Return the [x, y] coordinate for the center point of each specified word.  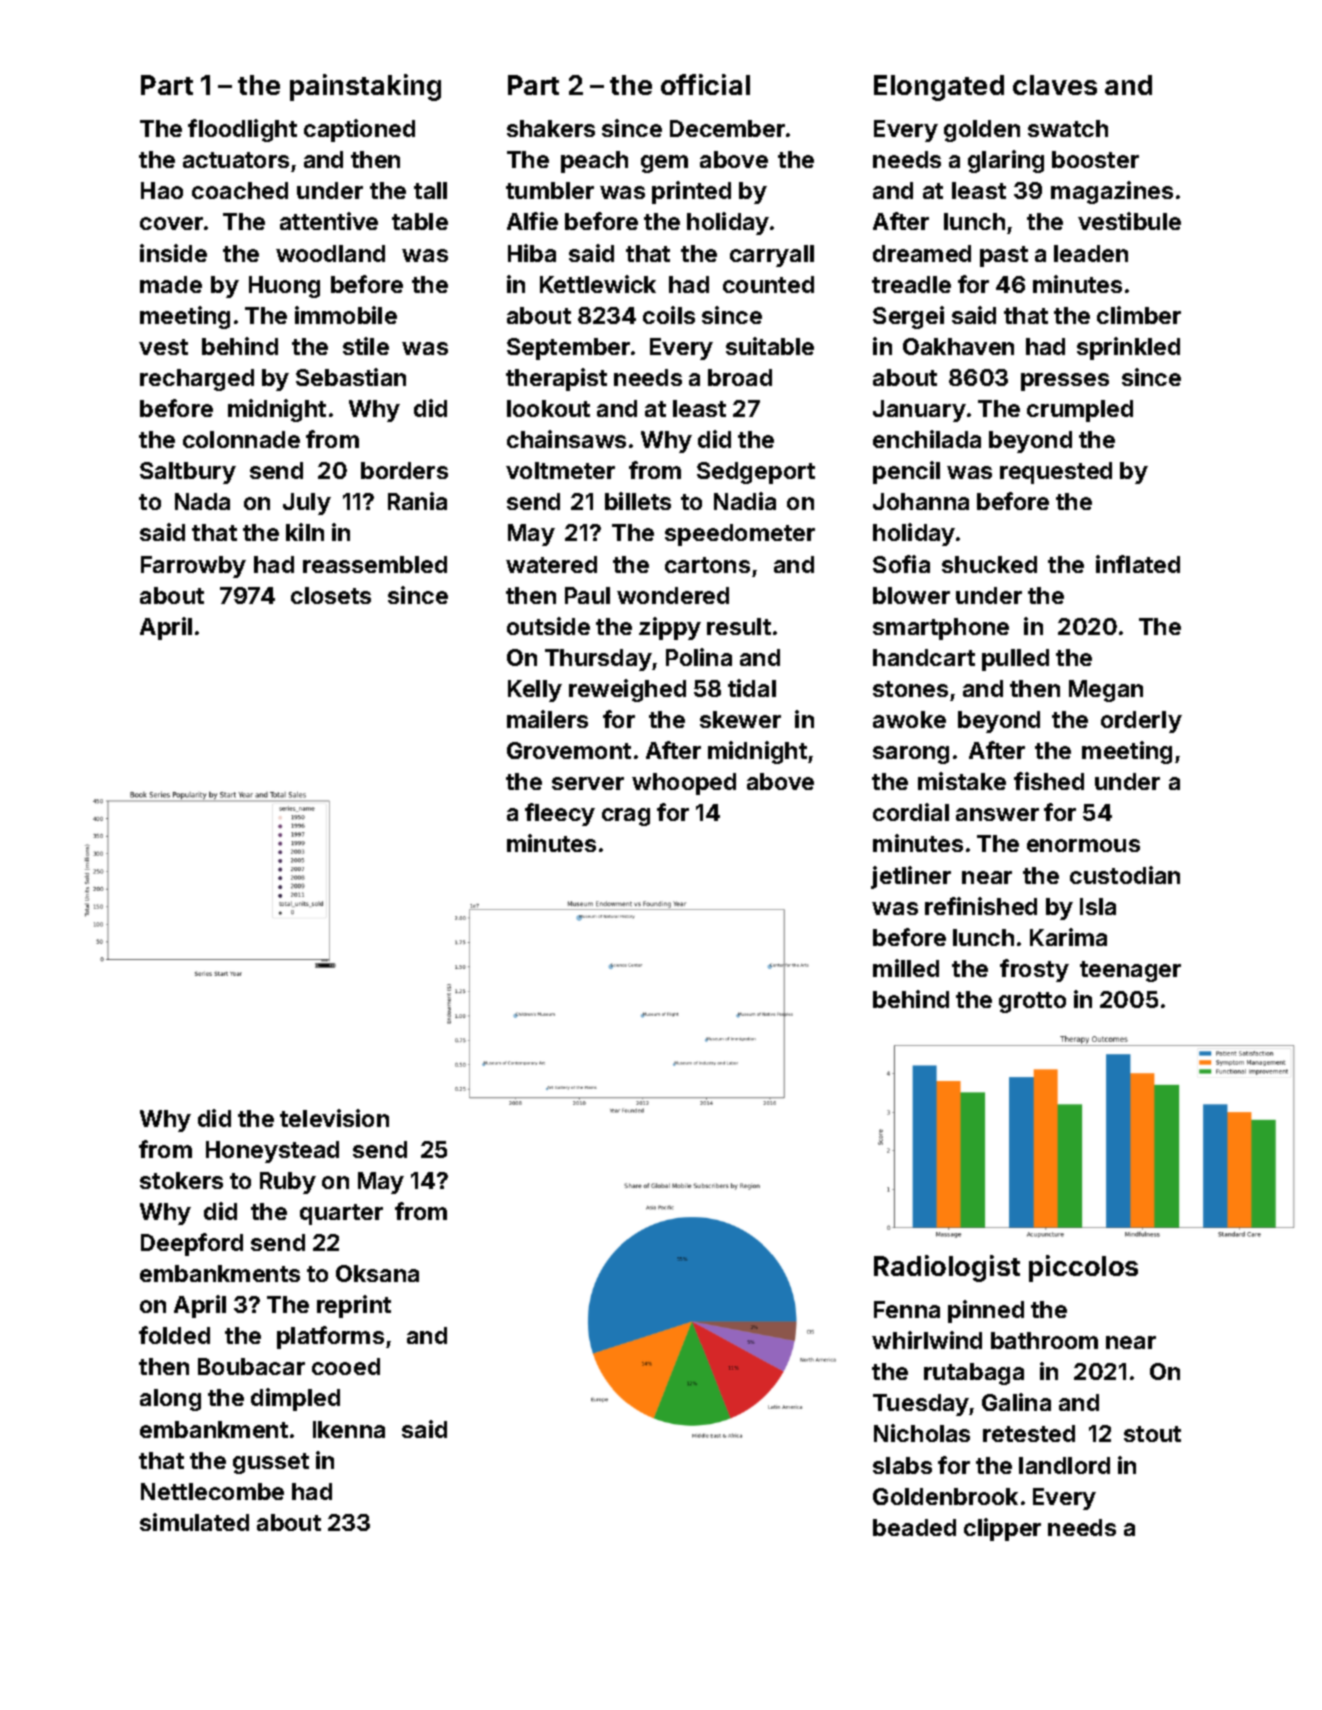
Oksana [377, 1273]
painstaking [365, 87]
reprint [354, 1306]
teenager [1130, 971]
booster [1095, 159]
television [334, 1118]
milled [906, 968]
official [705, 84]
